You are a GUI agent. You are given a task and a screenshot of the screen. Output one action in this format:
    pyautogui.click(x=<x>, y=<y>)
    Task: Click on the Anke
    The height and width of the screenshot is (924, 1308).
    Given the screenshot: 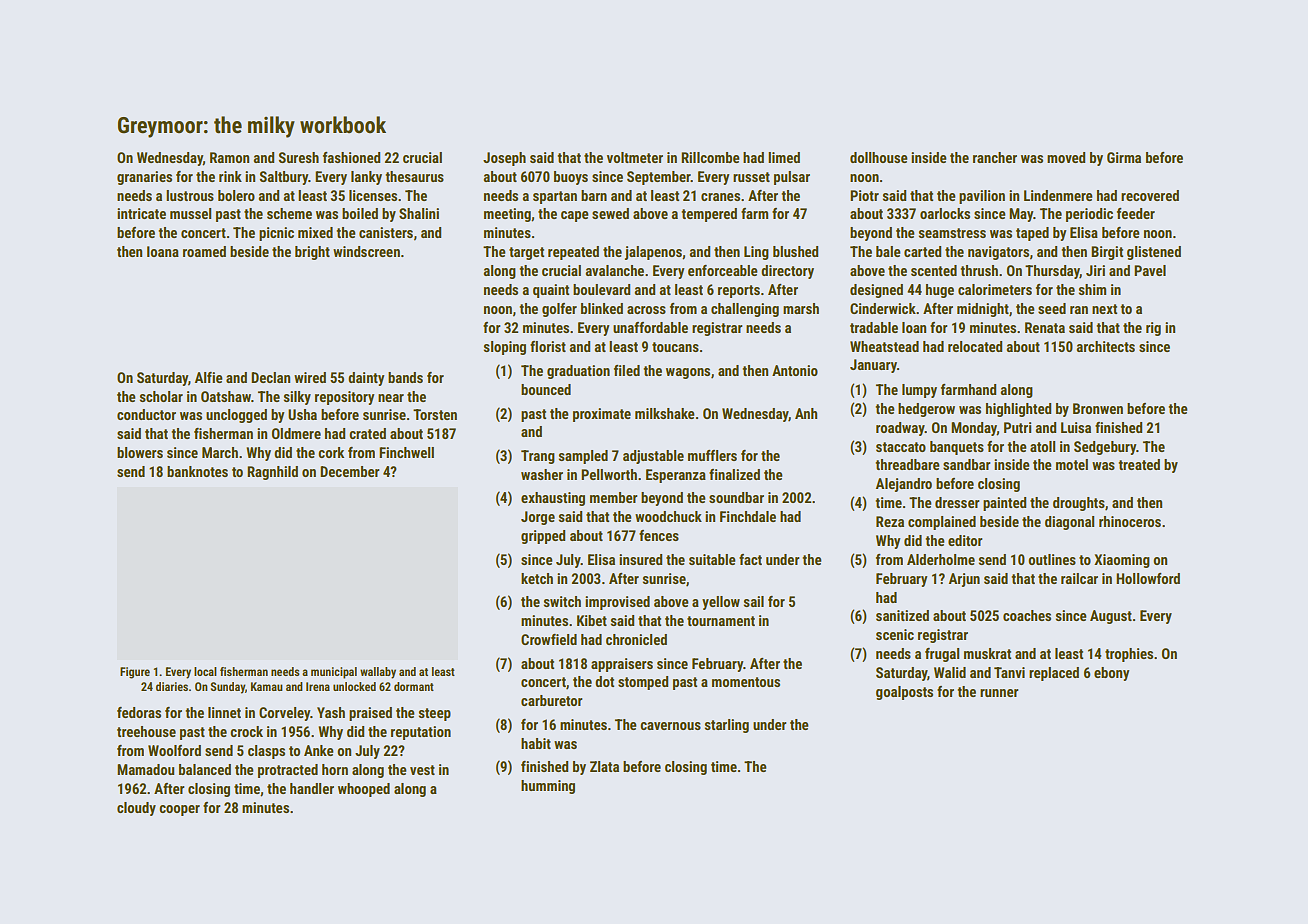 What is the action you would take?
    pyautogui.click(x=318, y=750)
